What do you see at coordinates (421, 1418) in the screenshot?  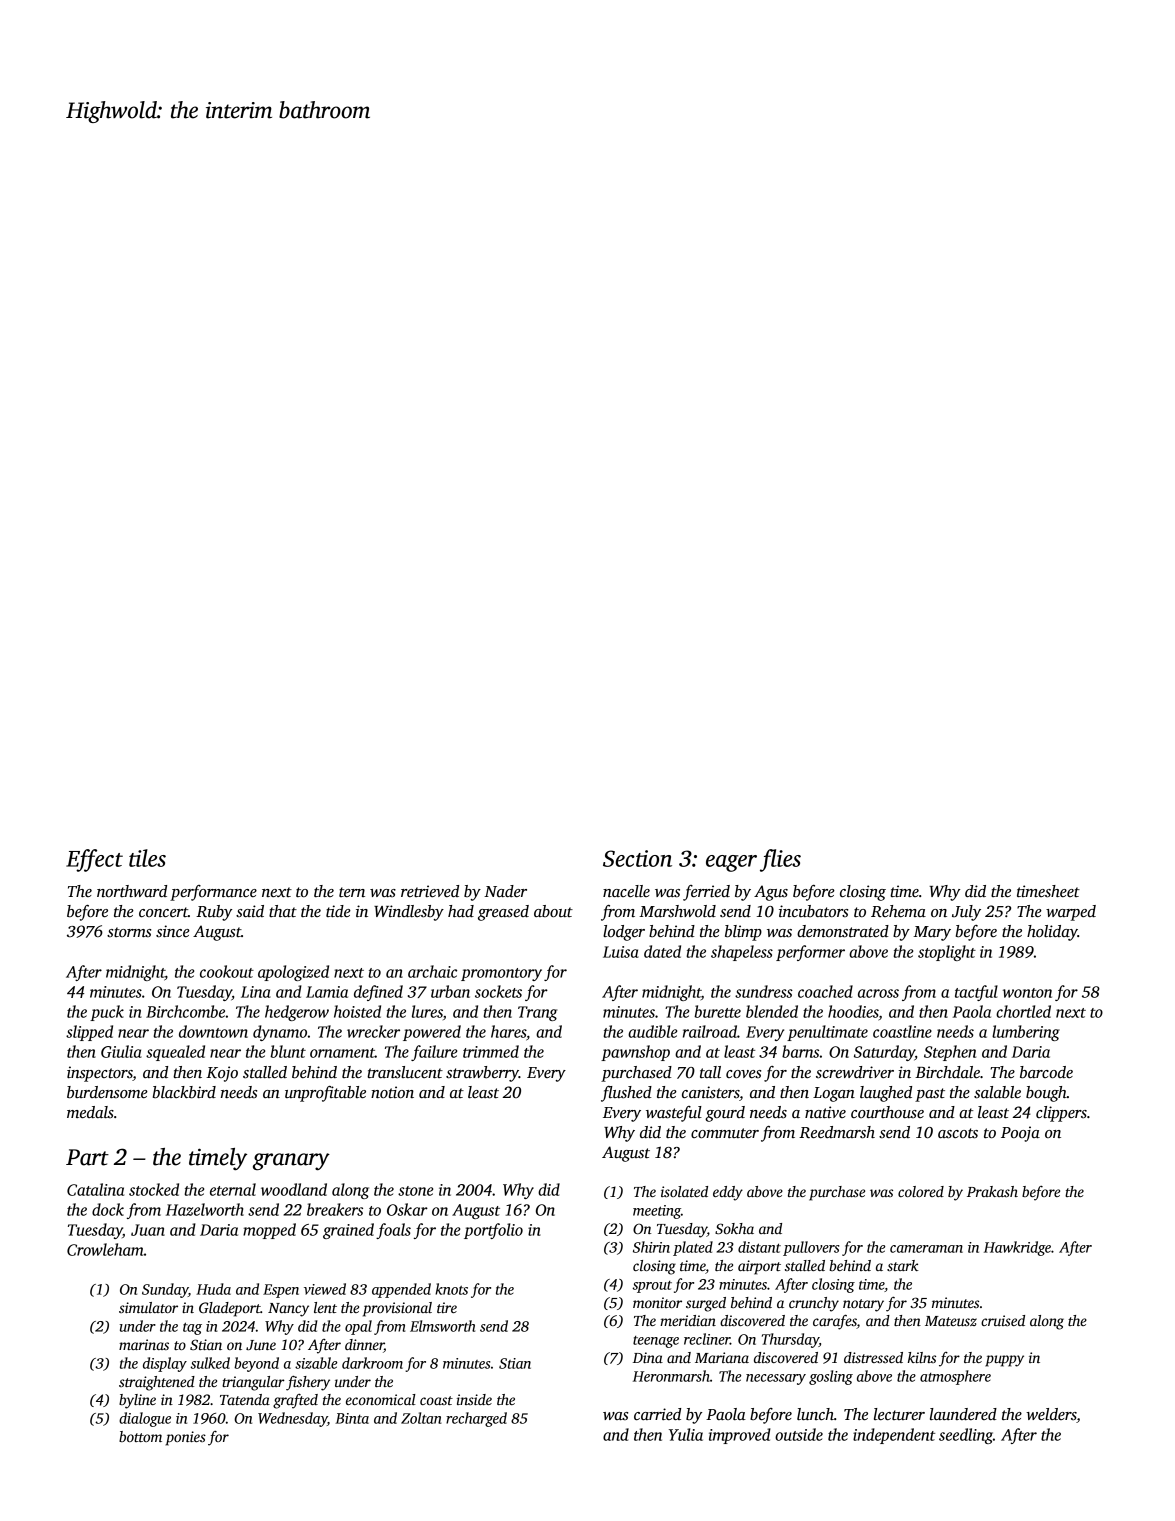 I see `Zoltan` at bounding box center [421, 1418].
